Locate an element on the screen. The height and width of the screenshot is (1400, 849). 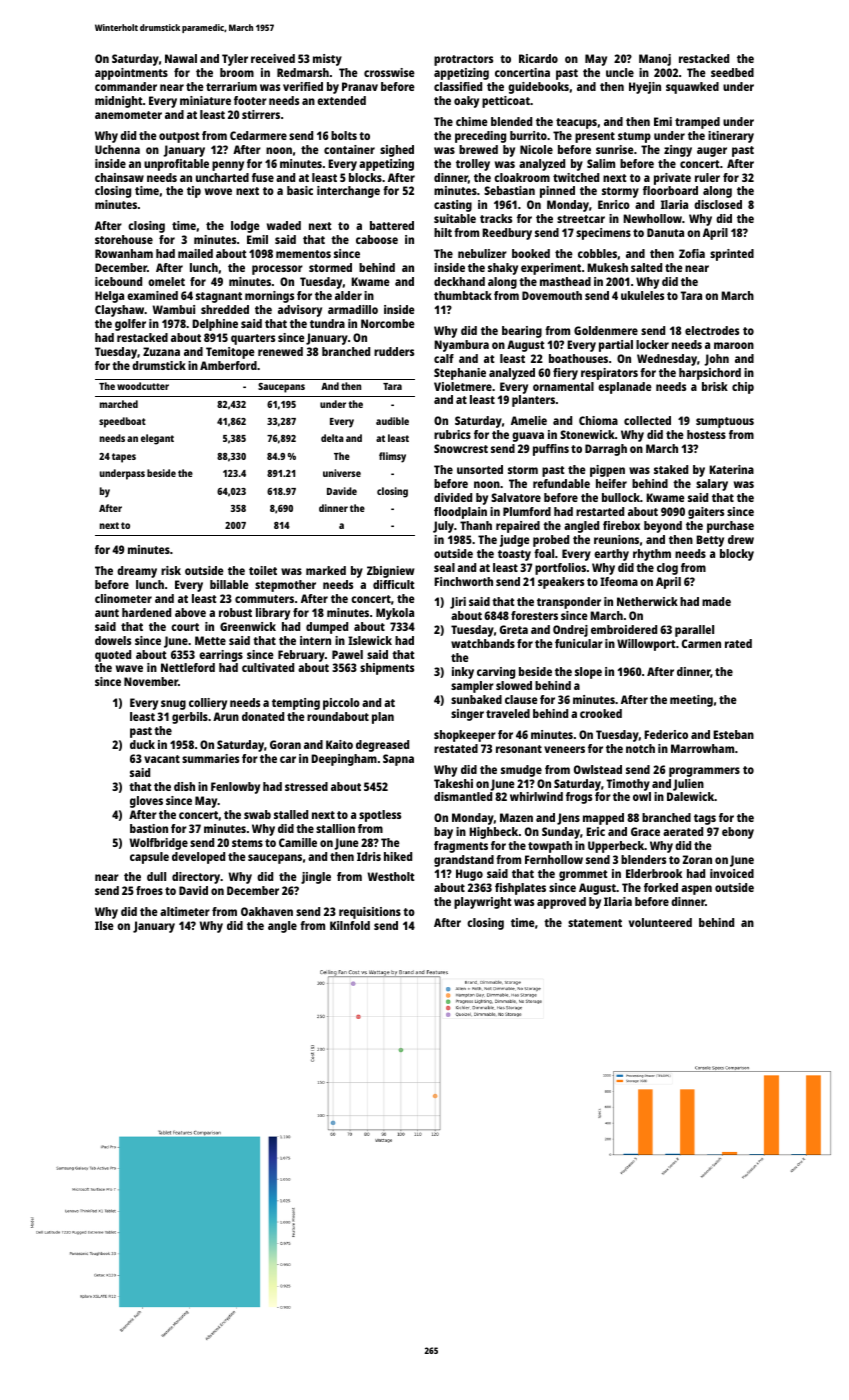
Highbeck is located at coordinates (493, 833).
